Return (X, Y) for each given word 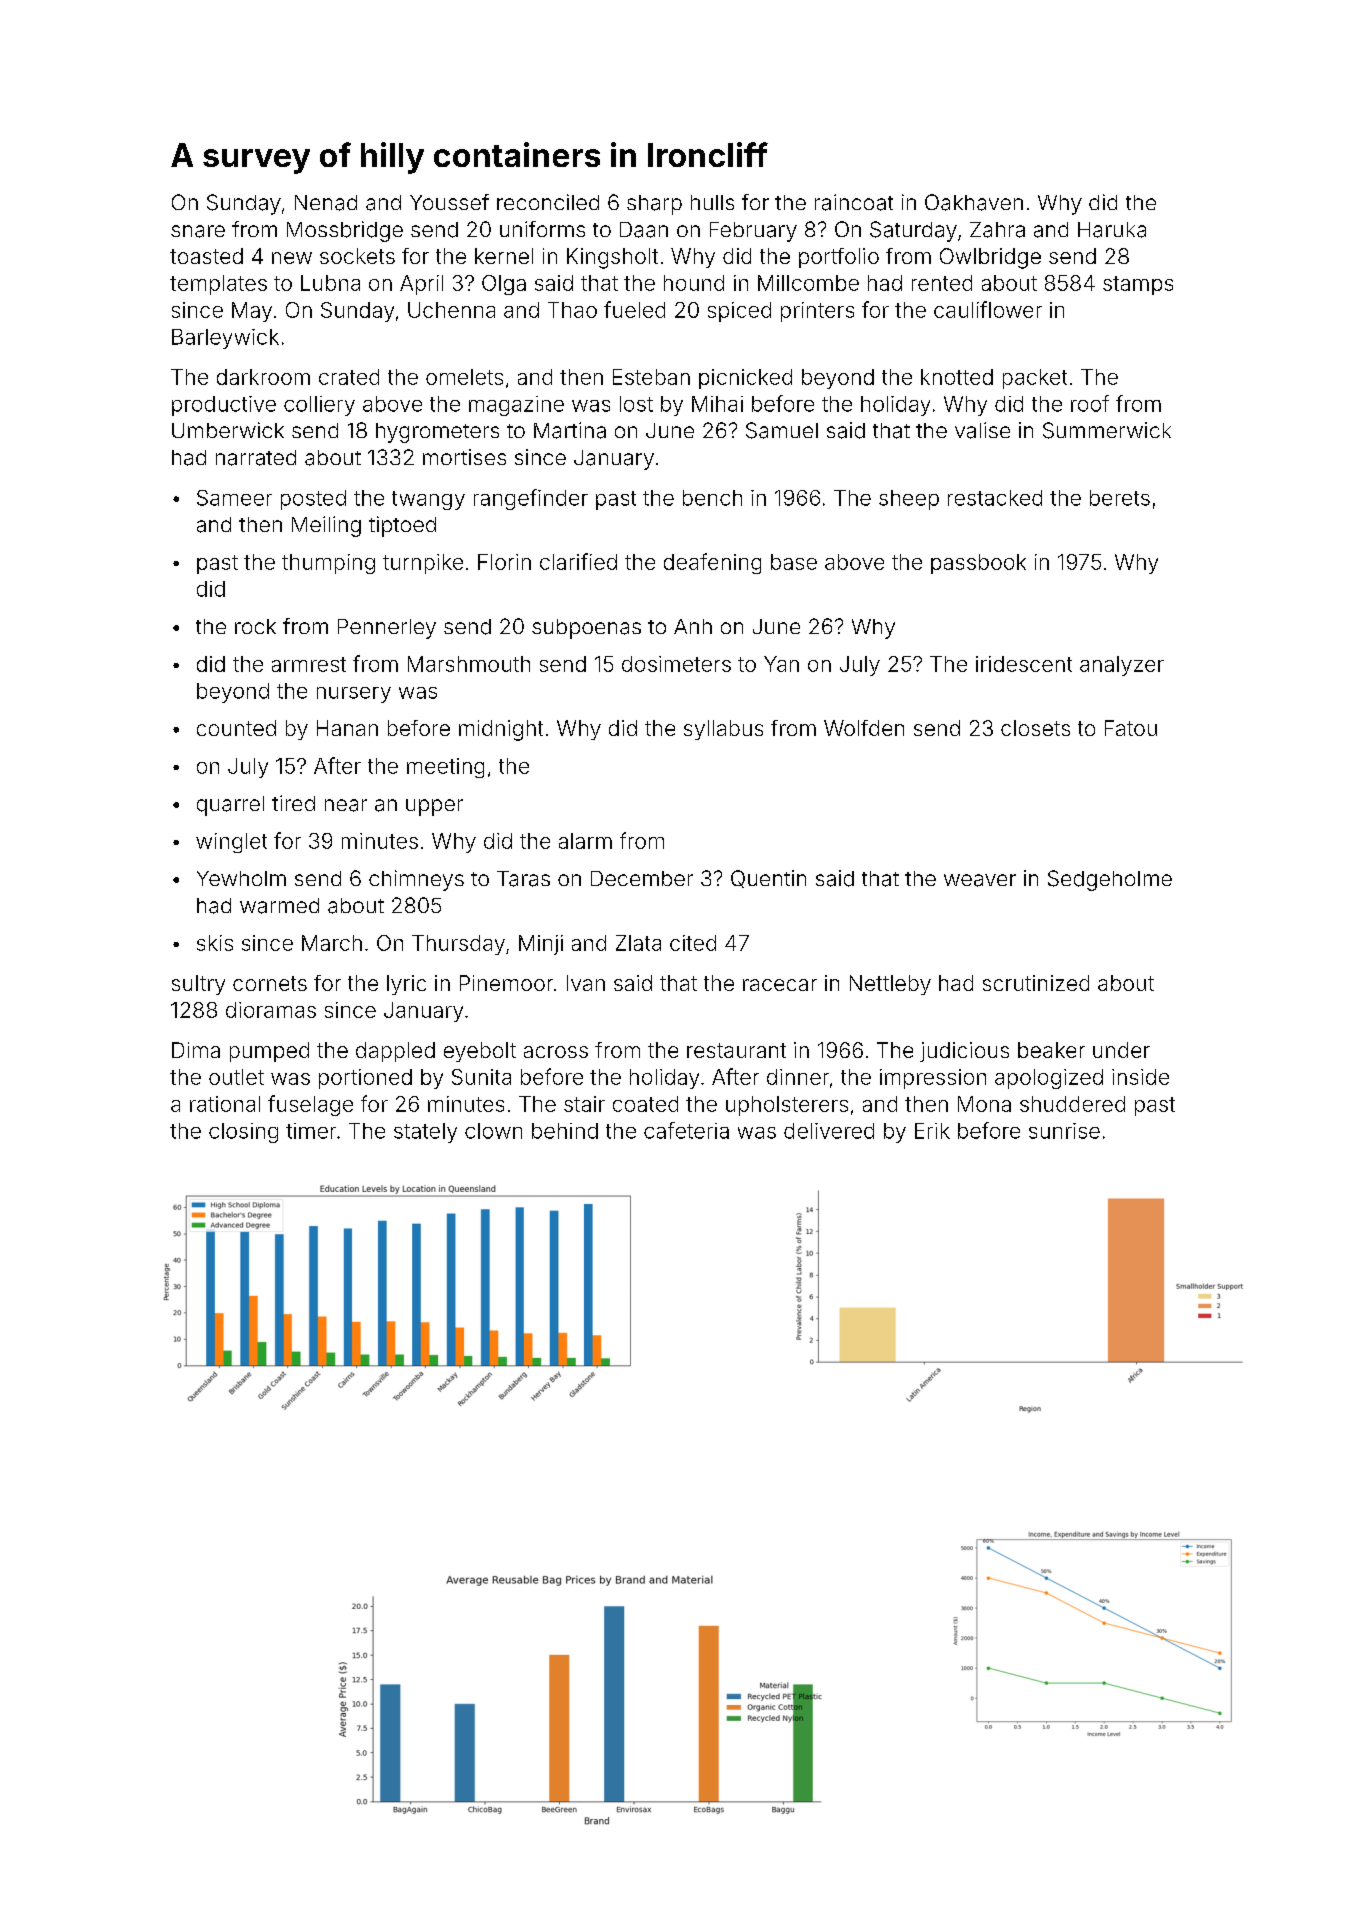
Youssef (449, 202)
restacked (995, 498)
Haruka (1112, 230)
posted (313, 500)
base (794, 562)
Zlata (638, 943)
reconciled (548, 202)
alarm (585, 841)
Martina (570, 430)
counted (236, 728)
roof (1090, 403)
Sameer (234, 498)
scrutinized (1036, 983)
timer (311, 1131)
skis (215, 943)
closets (1035, 728)
